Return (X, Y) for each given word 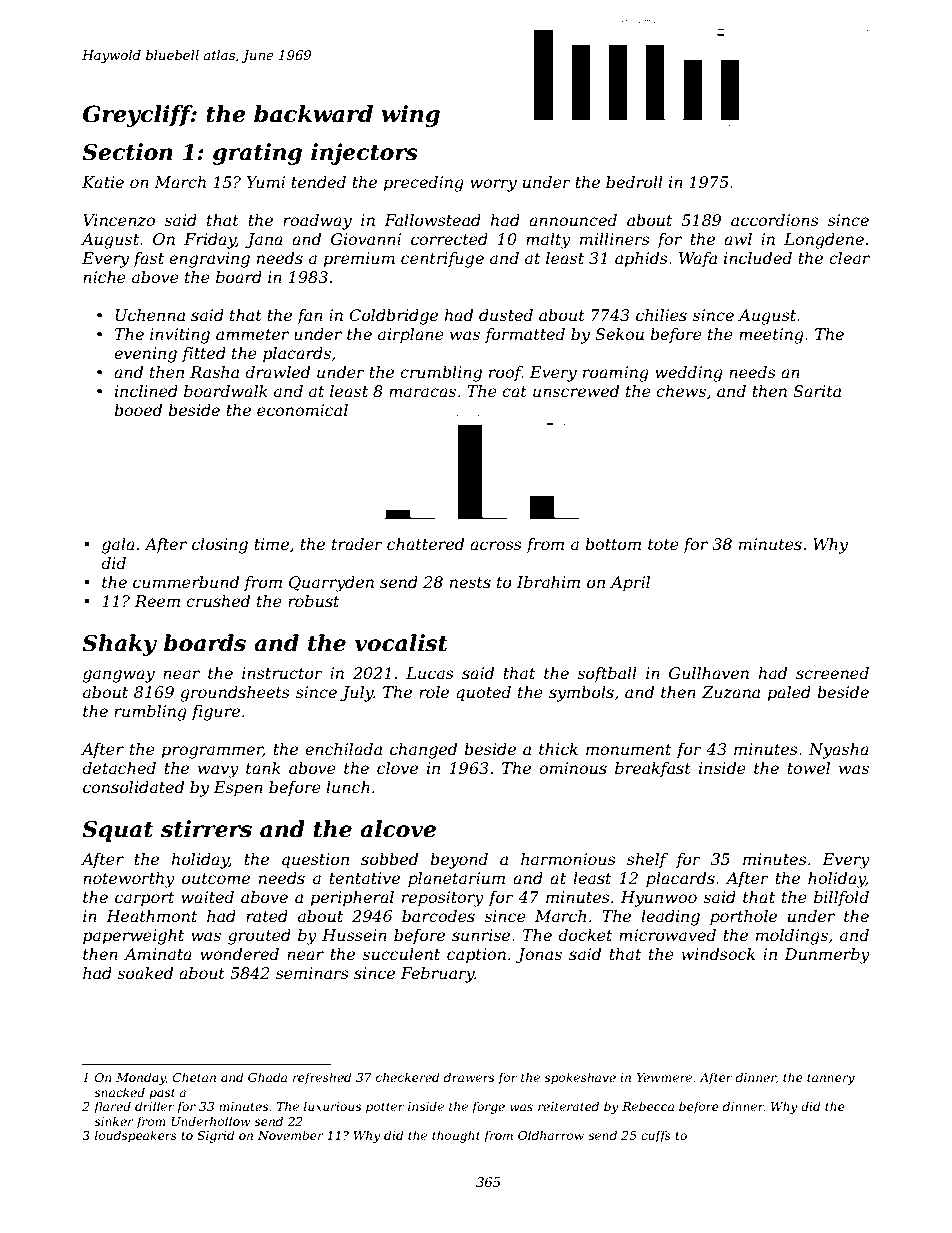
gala (118, 546)
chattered (425, 544)
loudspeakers (136, 1136)
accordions (775, 220)
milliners (615, 239)
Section (127, 152)
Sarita (817, 391)
